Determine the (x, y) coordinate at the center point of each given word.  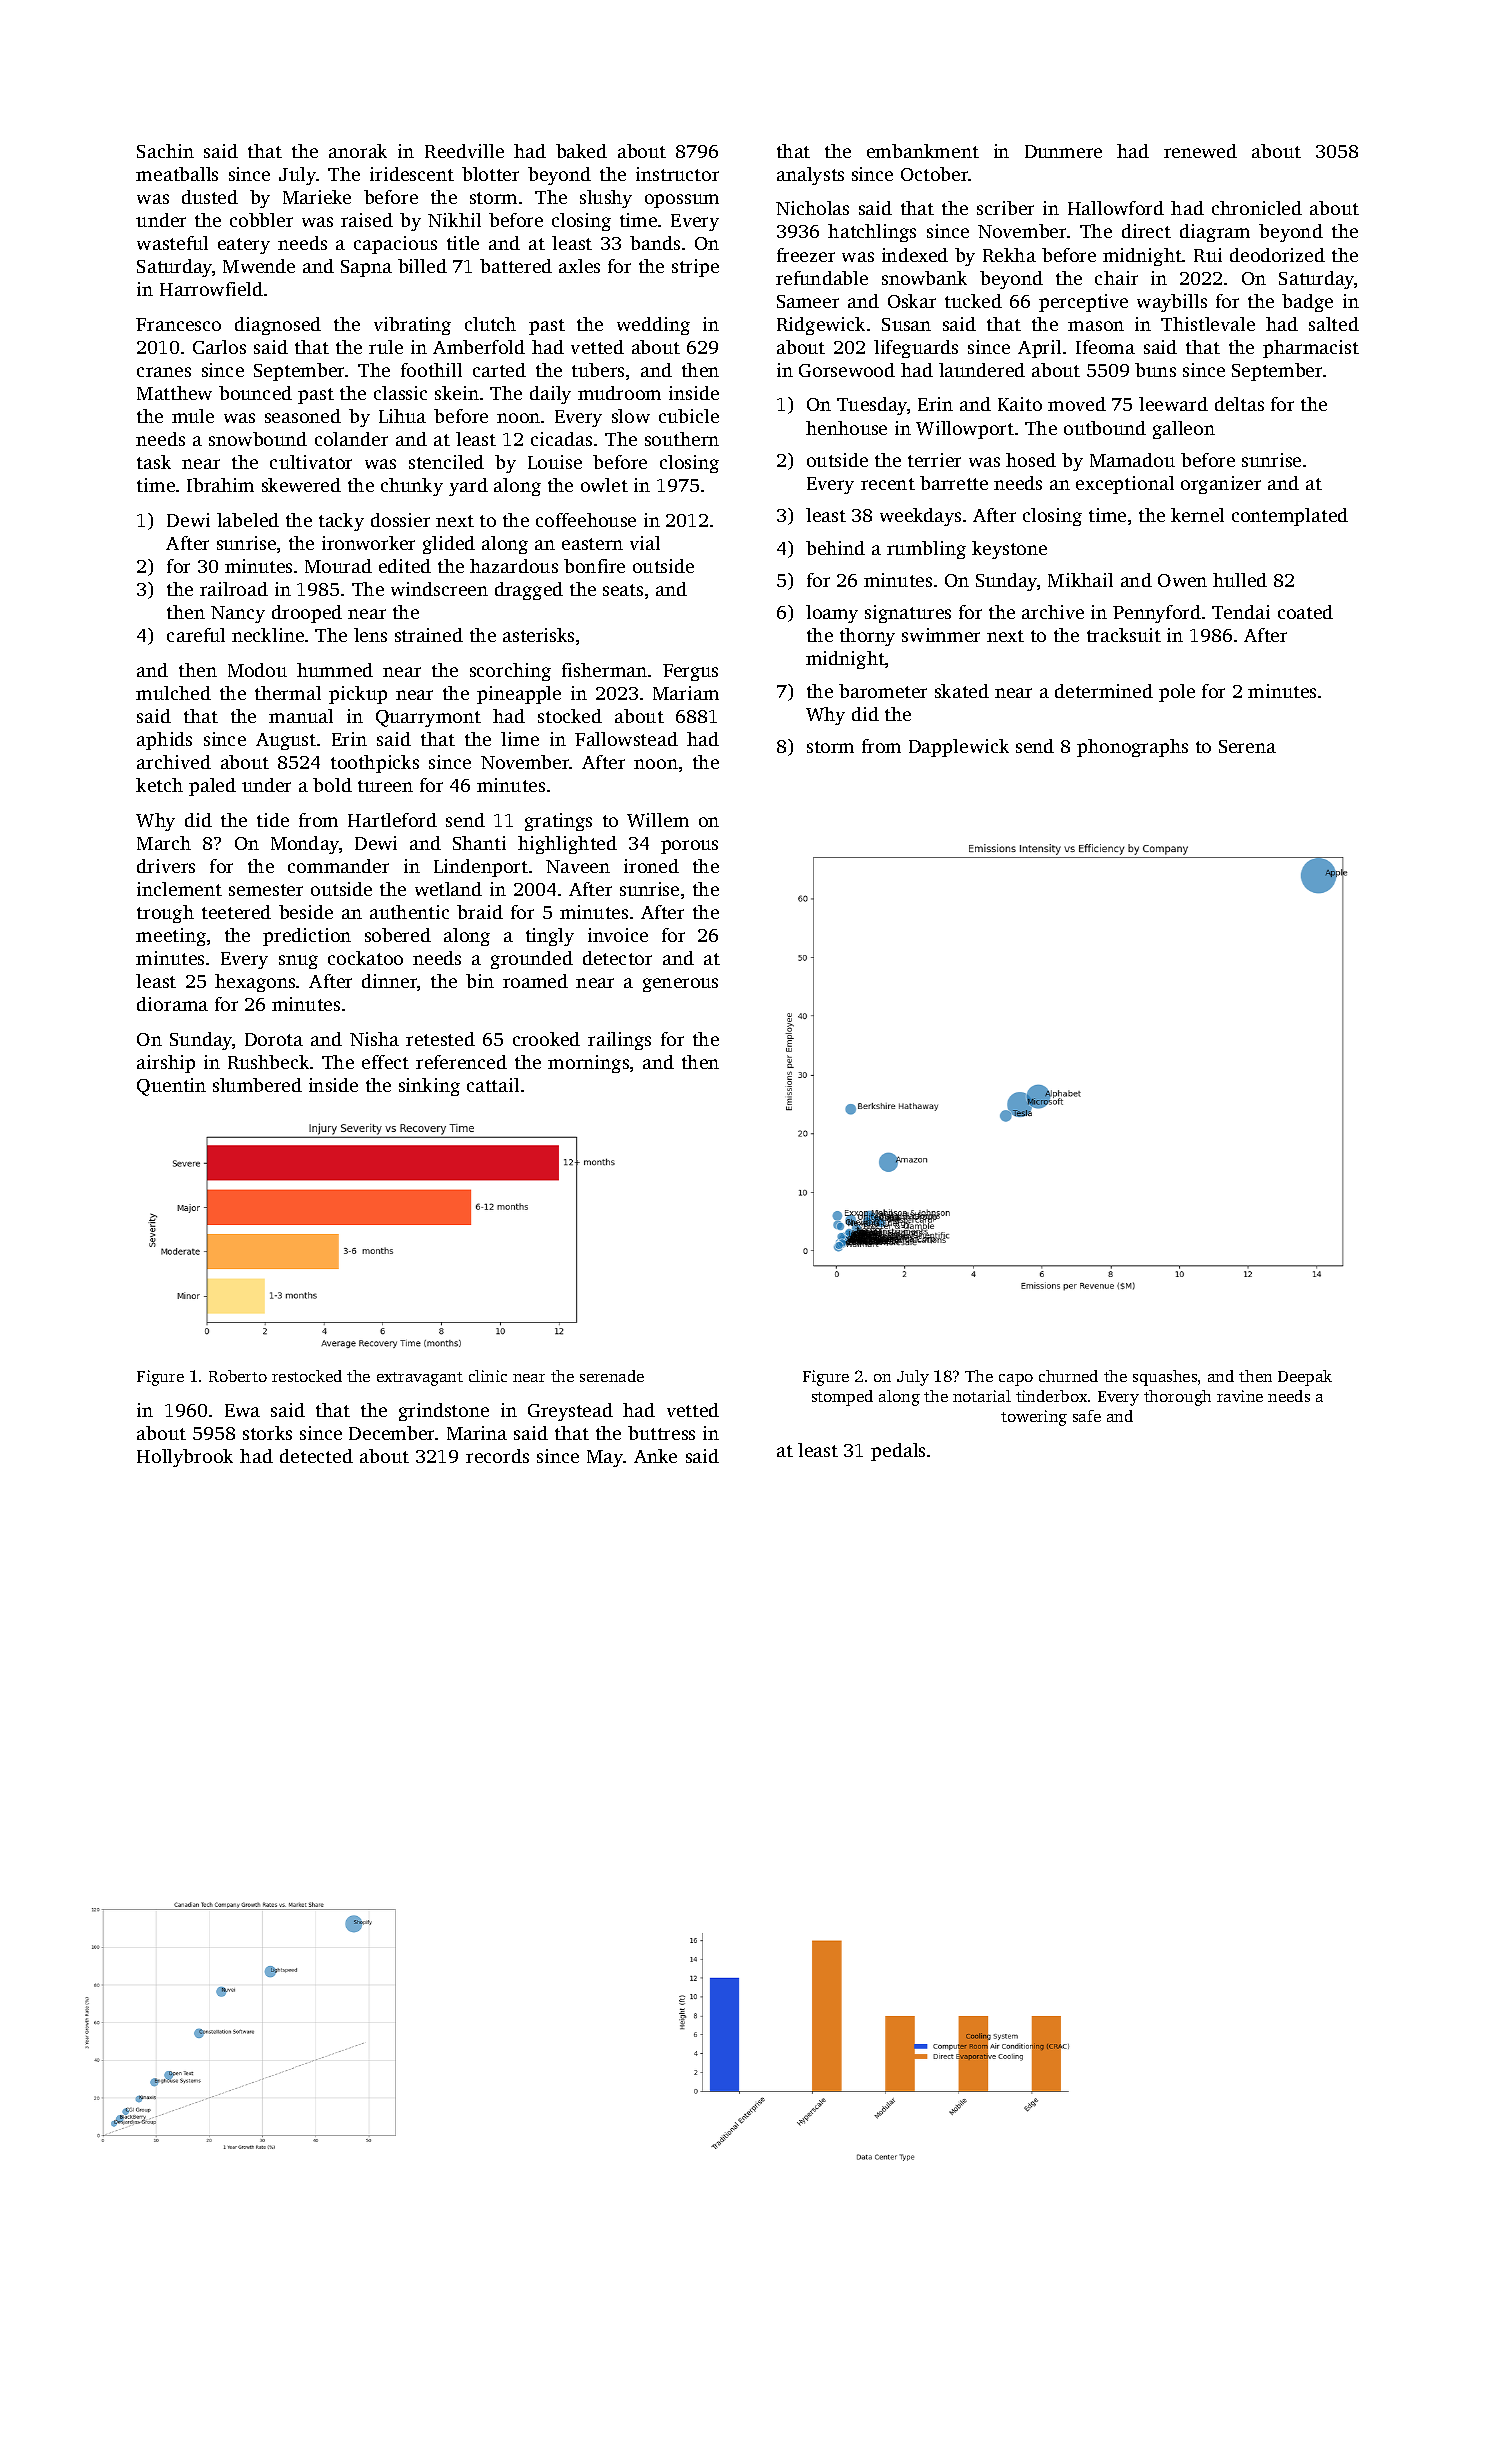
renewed (1200, 151)
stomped (842, 1398)
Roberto (238, 1376)
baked (581, 151)
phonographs (1132, 748)
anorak (358, 151)
